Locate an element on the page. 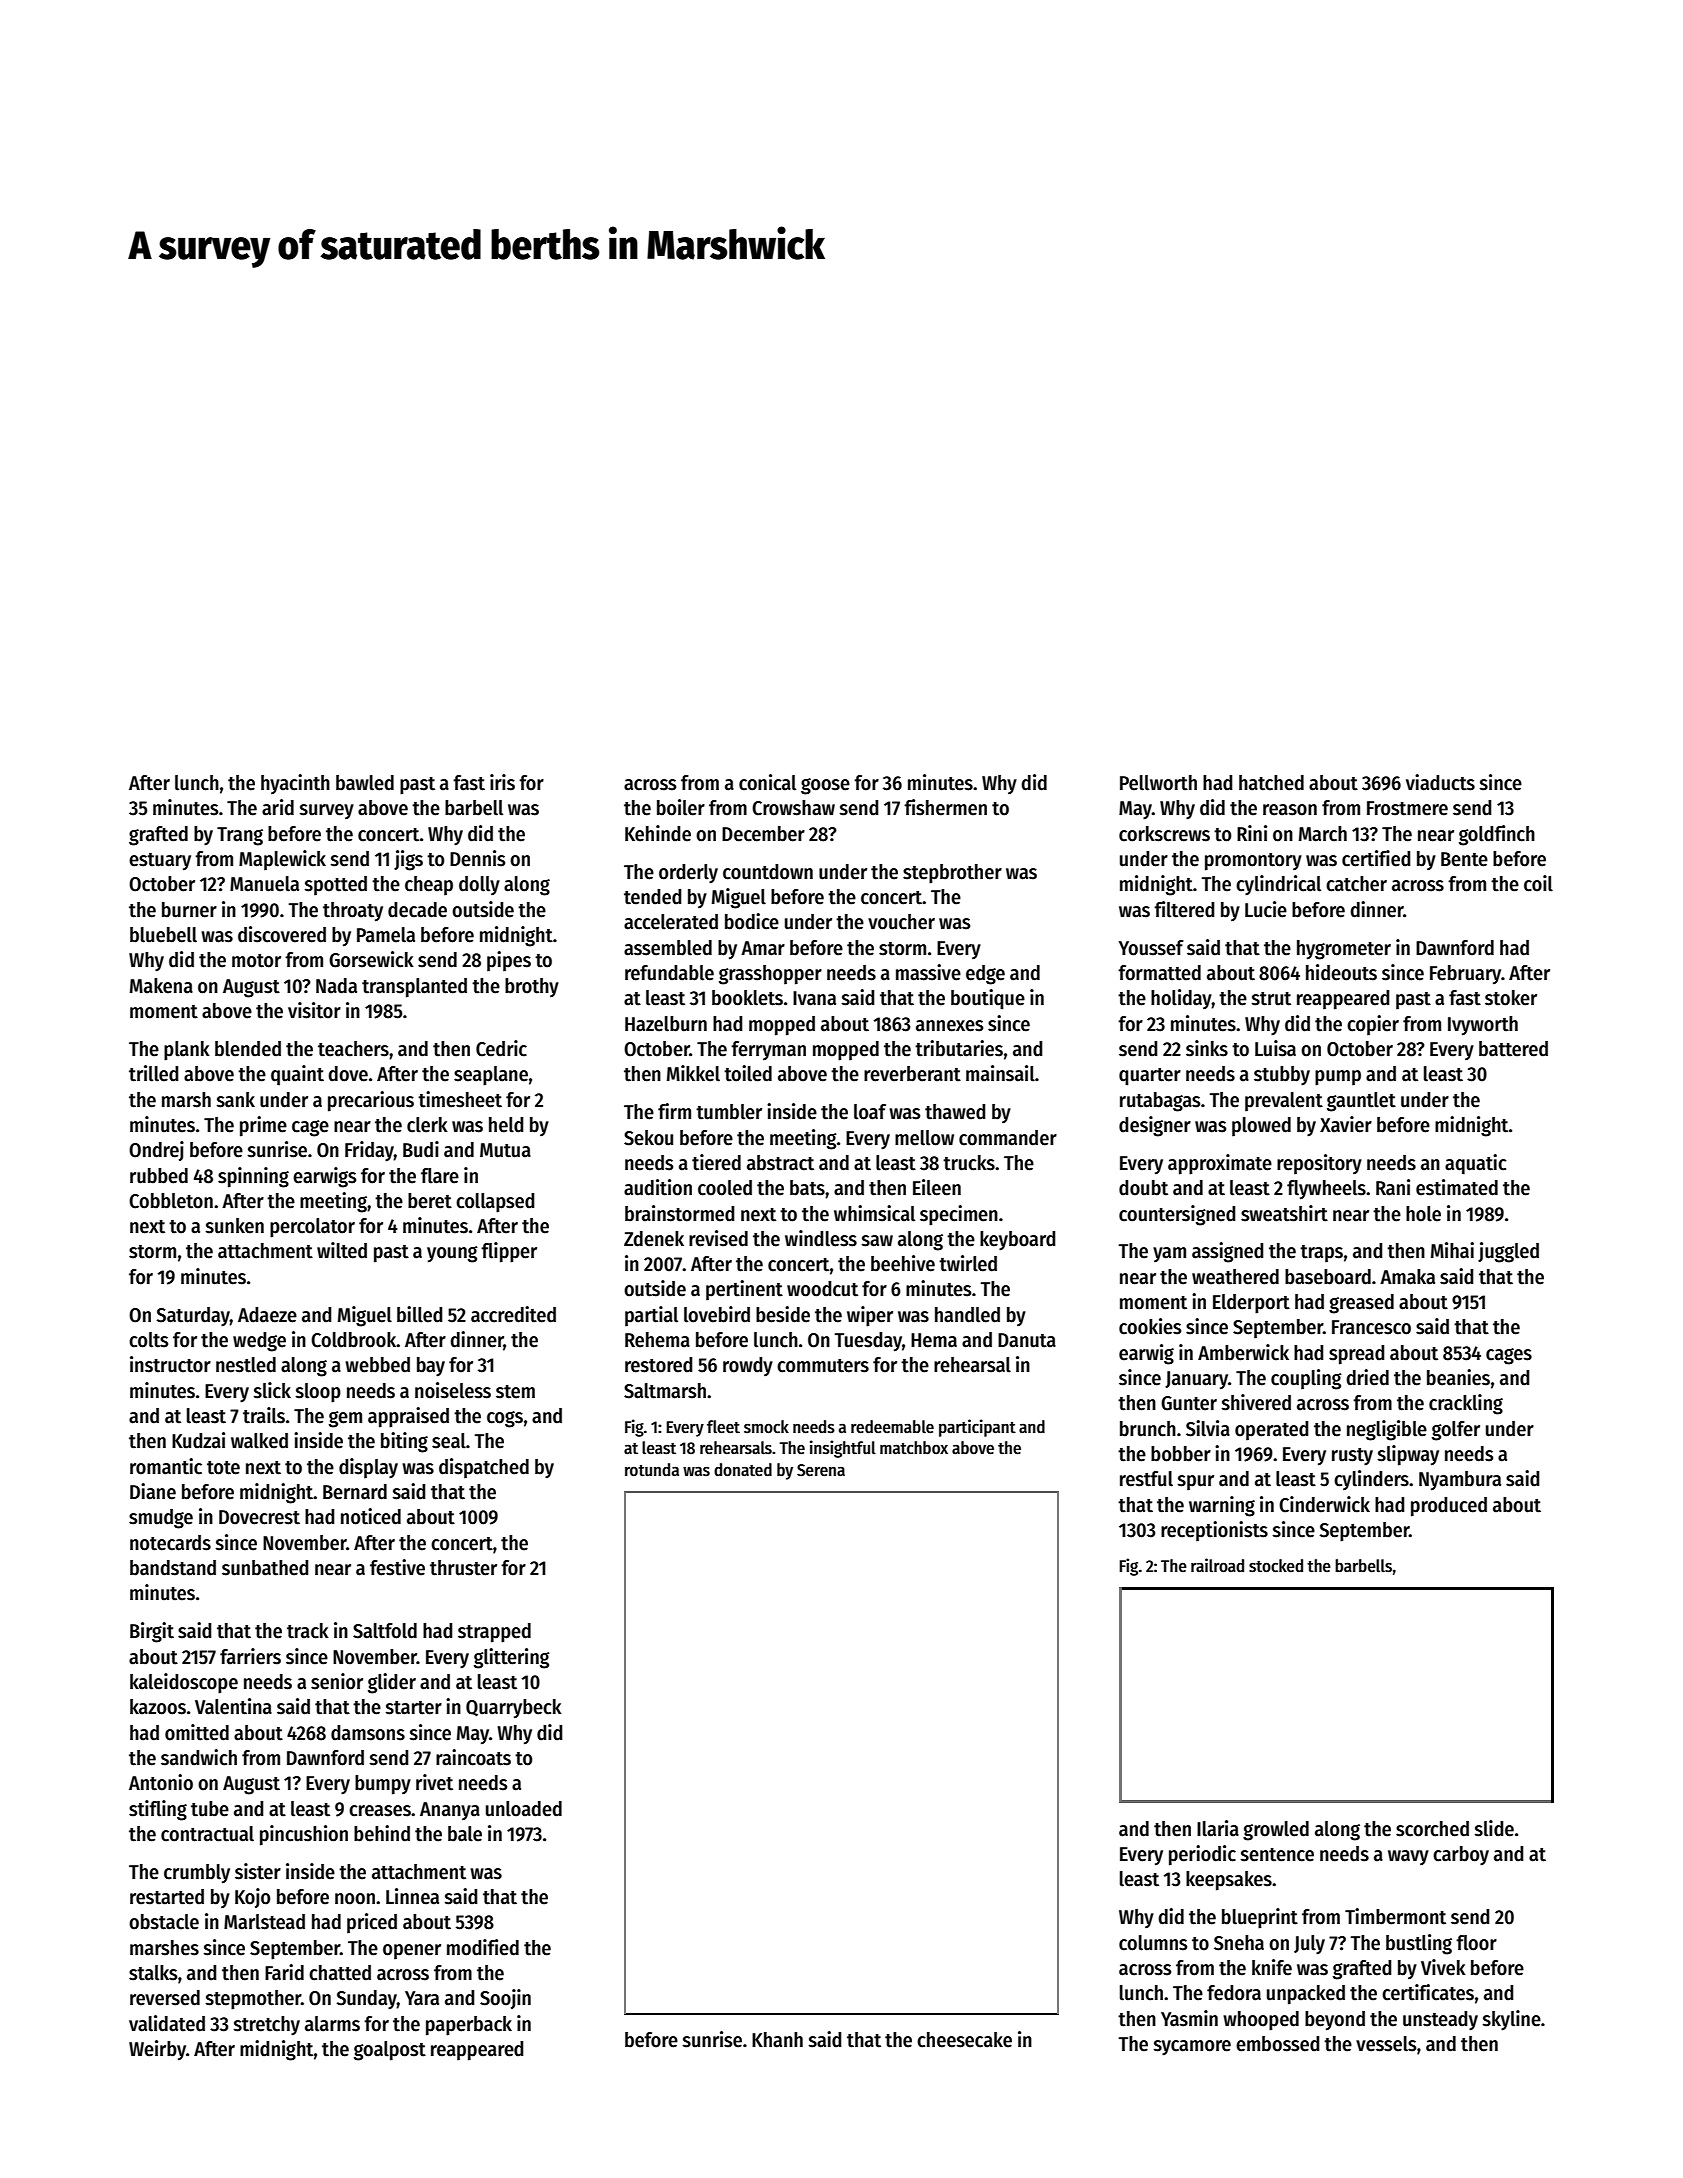 Image resolution: width=1683 pixels, height=2178 pixels. scorched is located at coordinates (1432, 1829).
